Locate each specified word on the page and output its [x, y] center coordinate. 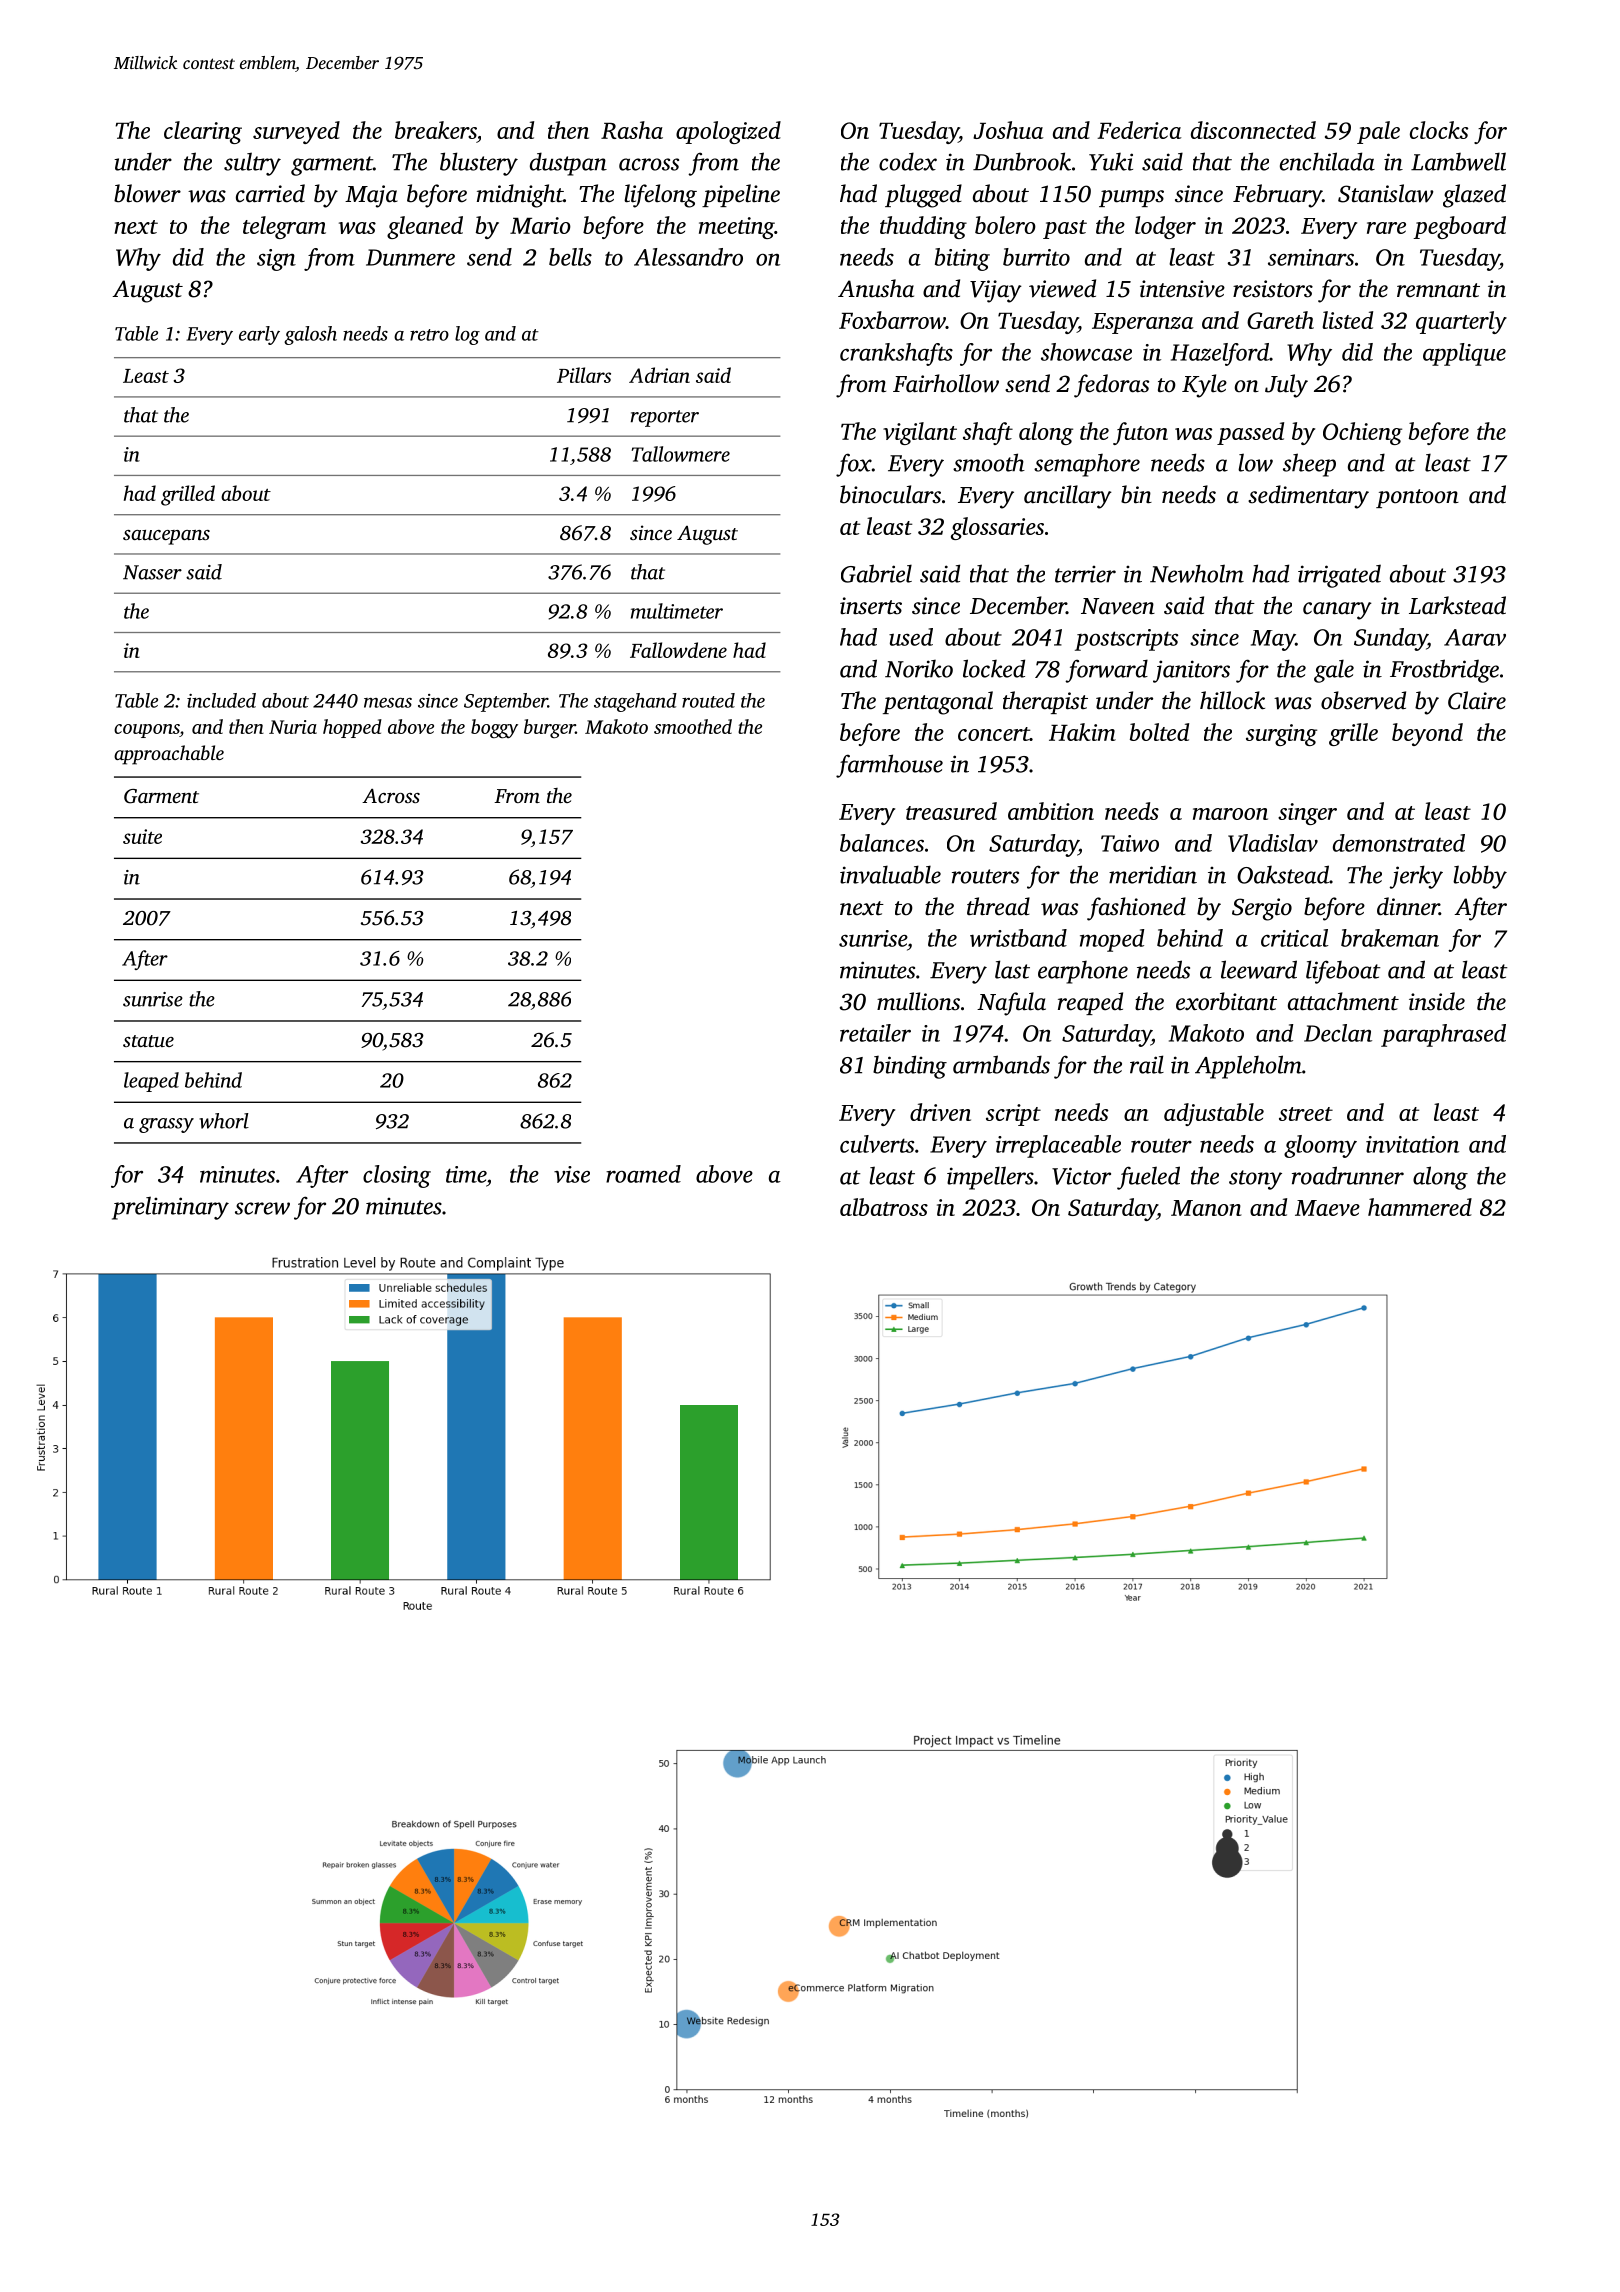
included [221, 700]
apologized [728, 132]
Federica [1139, 130]
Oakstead [1283, 874]
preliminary [170, 1208]
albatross [884, 1207]
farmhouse [889, 766]
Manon [1206, 1208]
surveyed [296, 132]
